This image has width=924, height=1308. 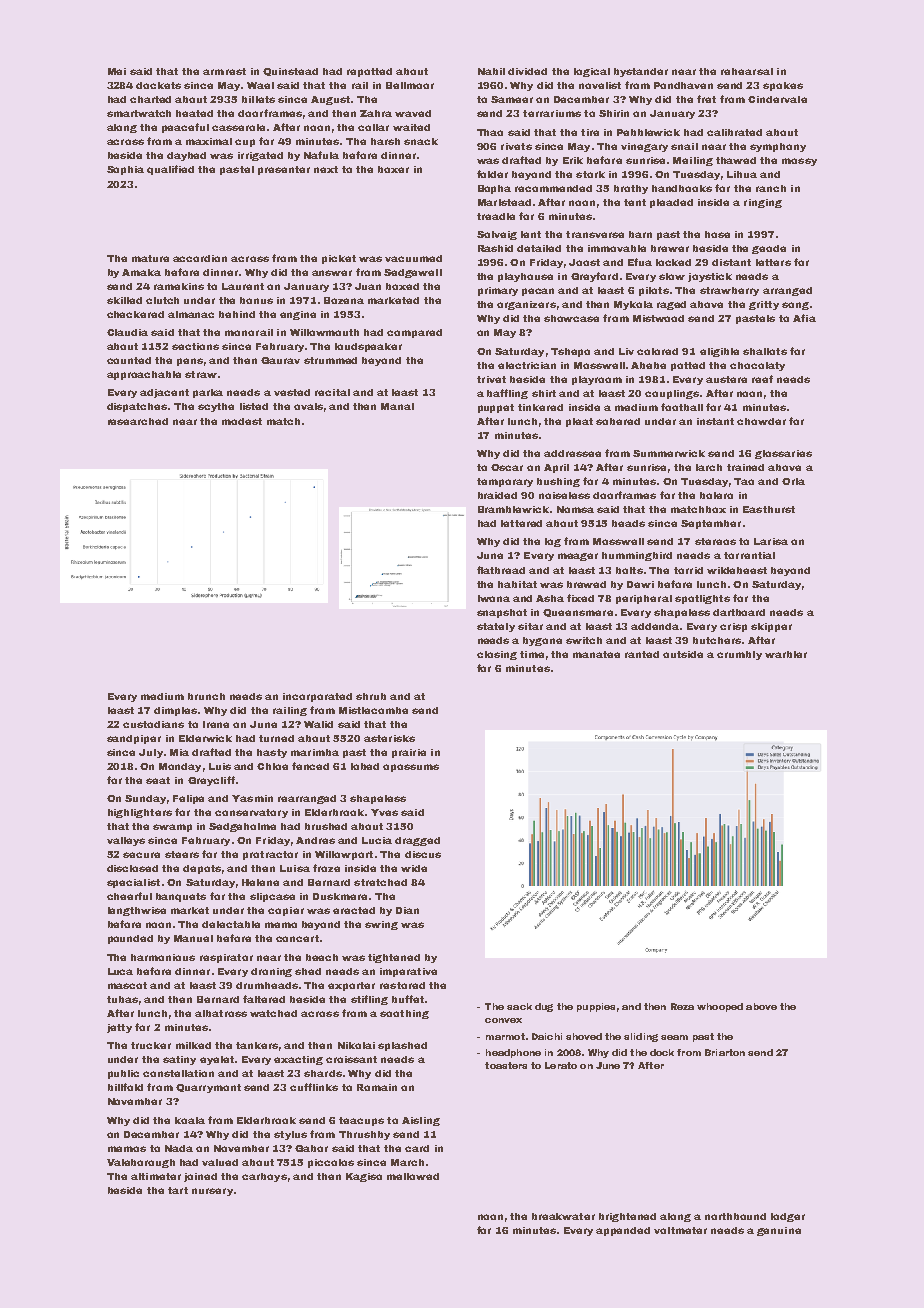 I want to click on calibrated, so click(x=734, y=132).
